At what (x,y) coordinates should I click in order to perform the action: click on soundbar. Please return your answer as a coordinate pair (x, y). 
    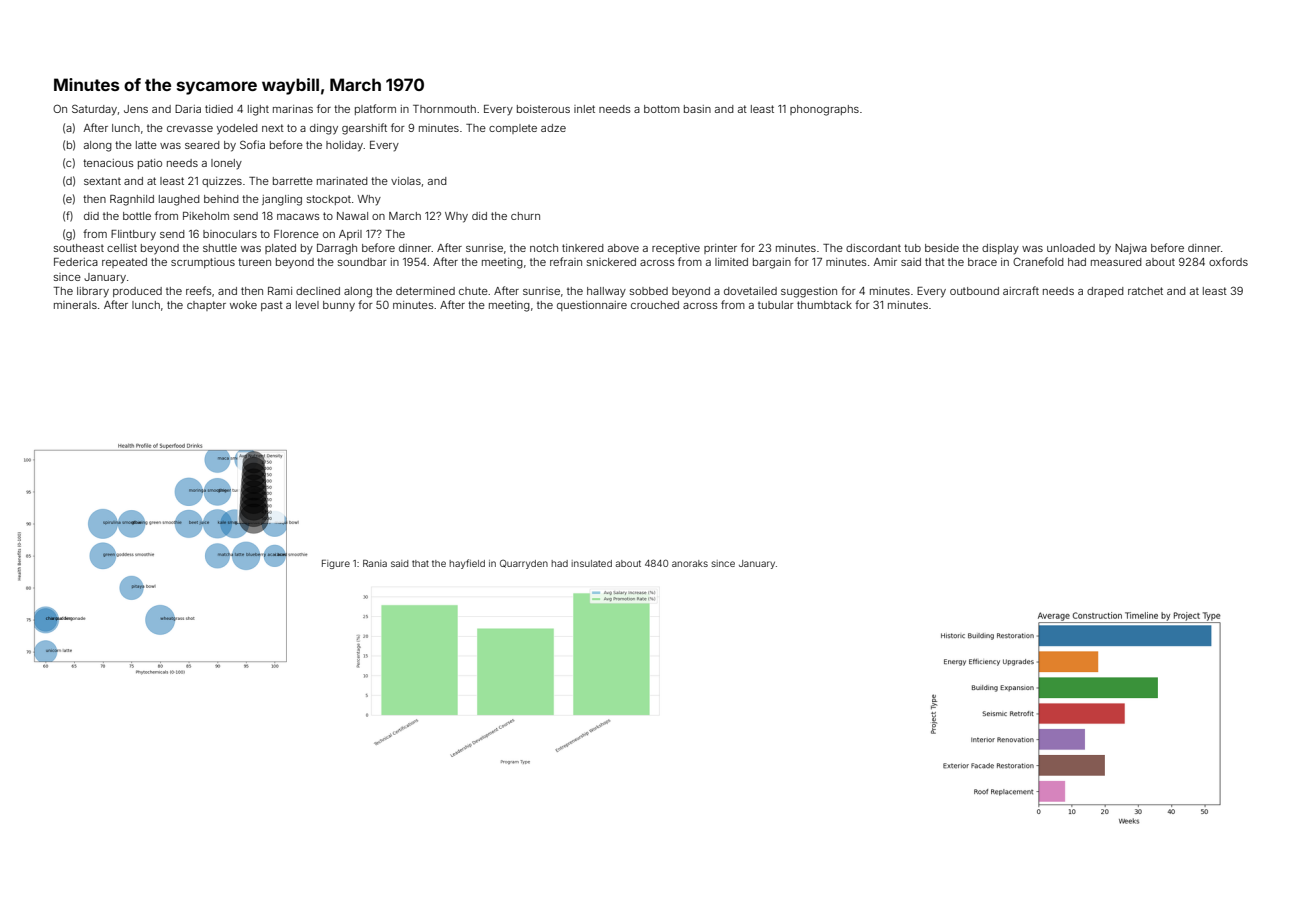
    Looking at the image, I should click on (362, 262).
